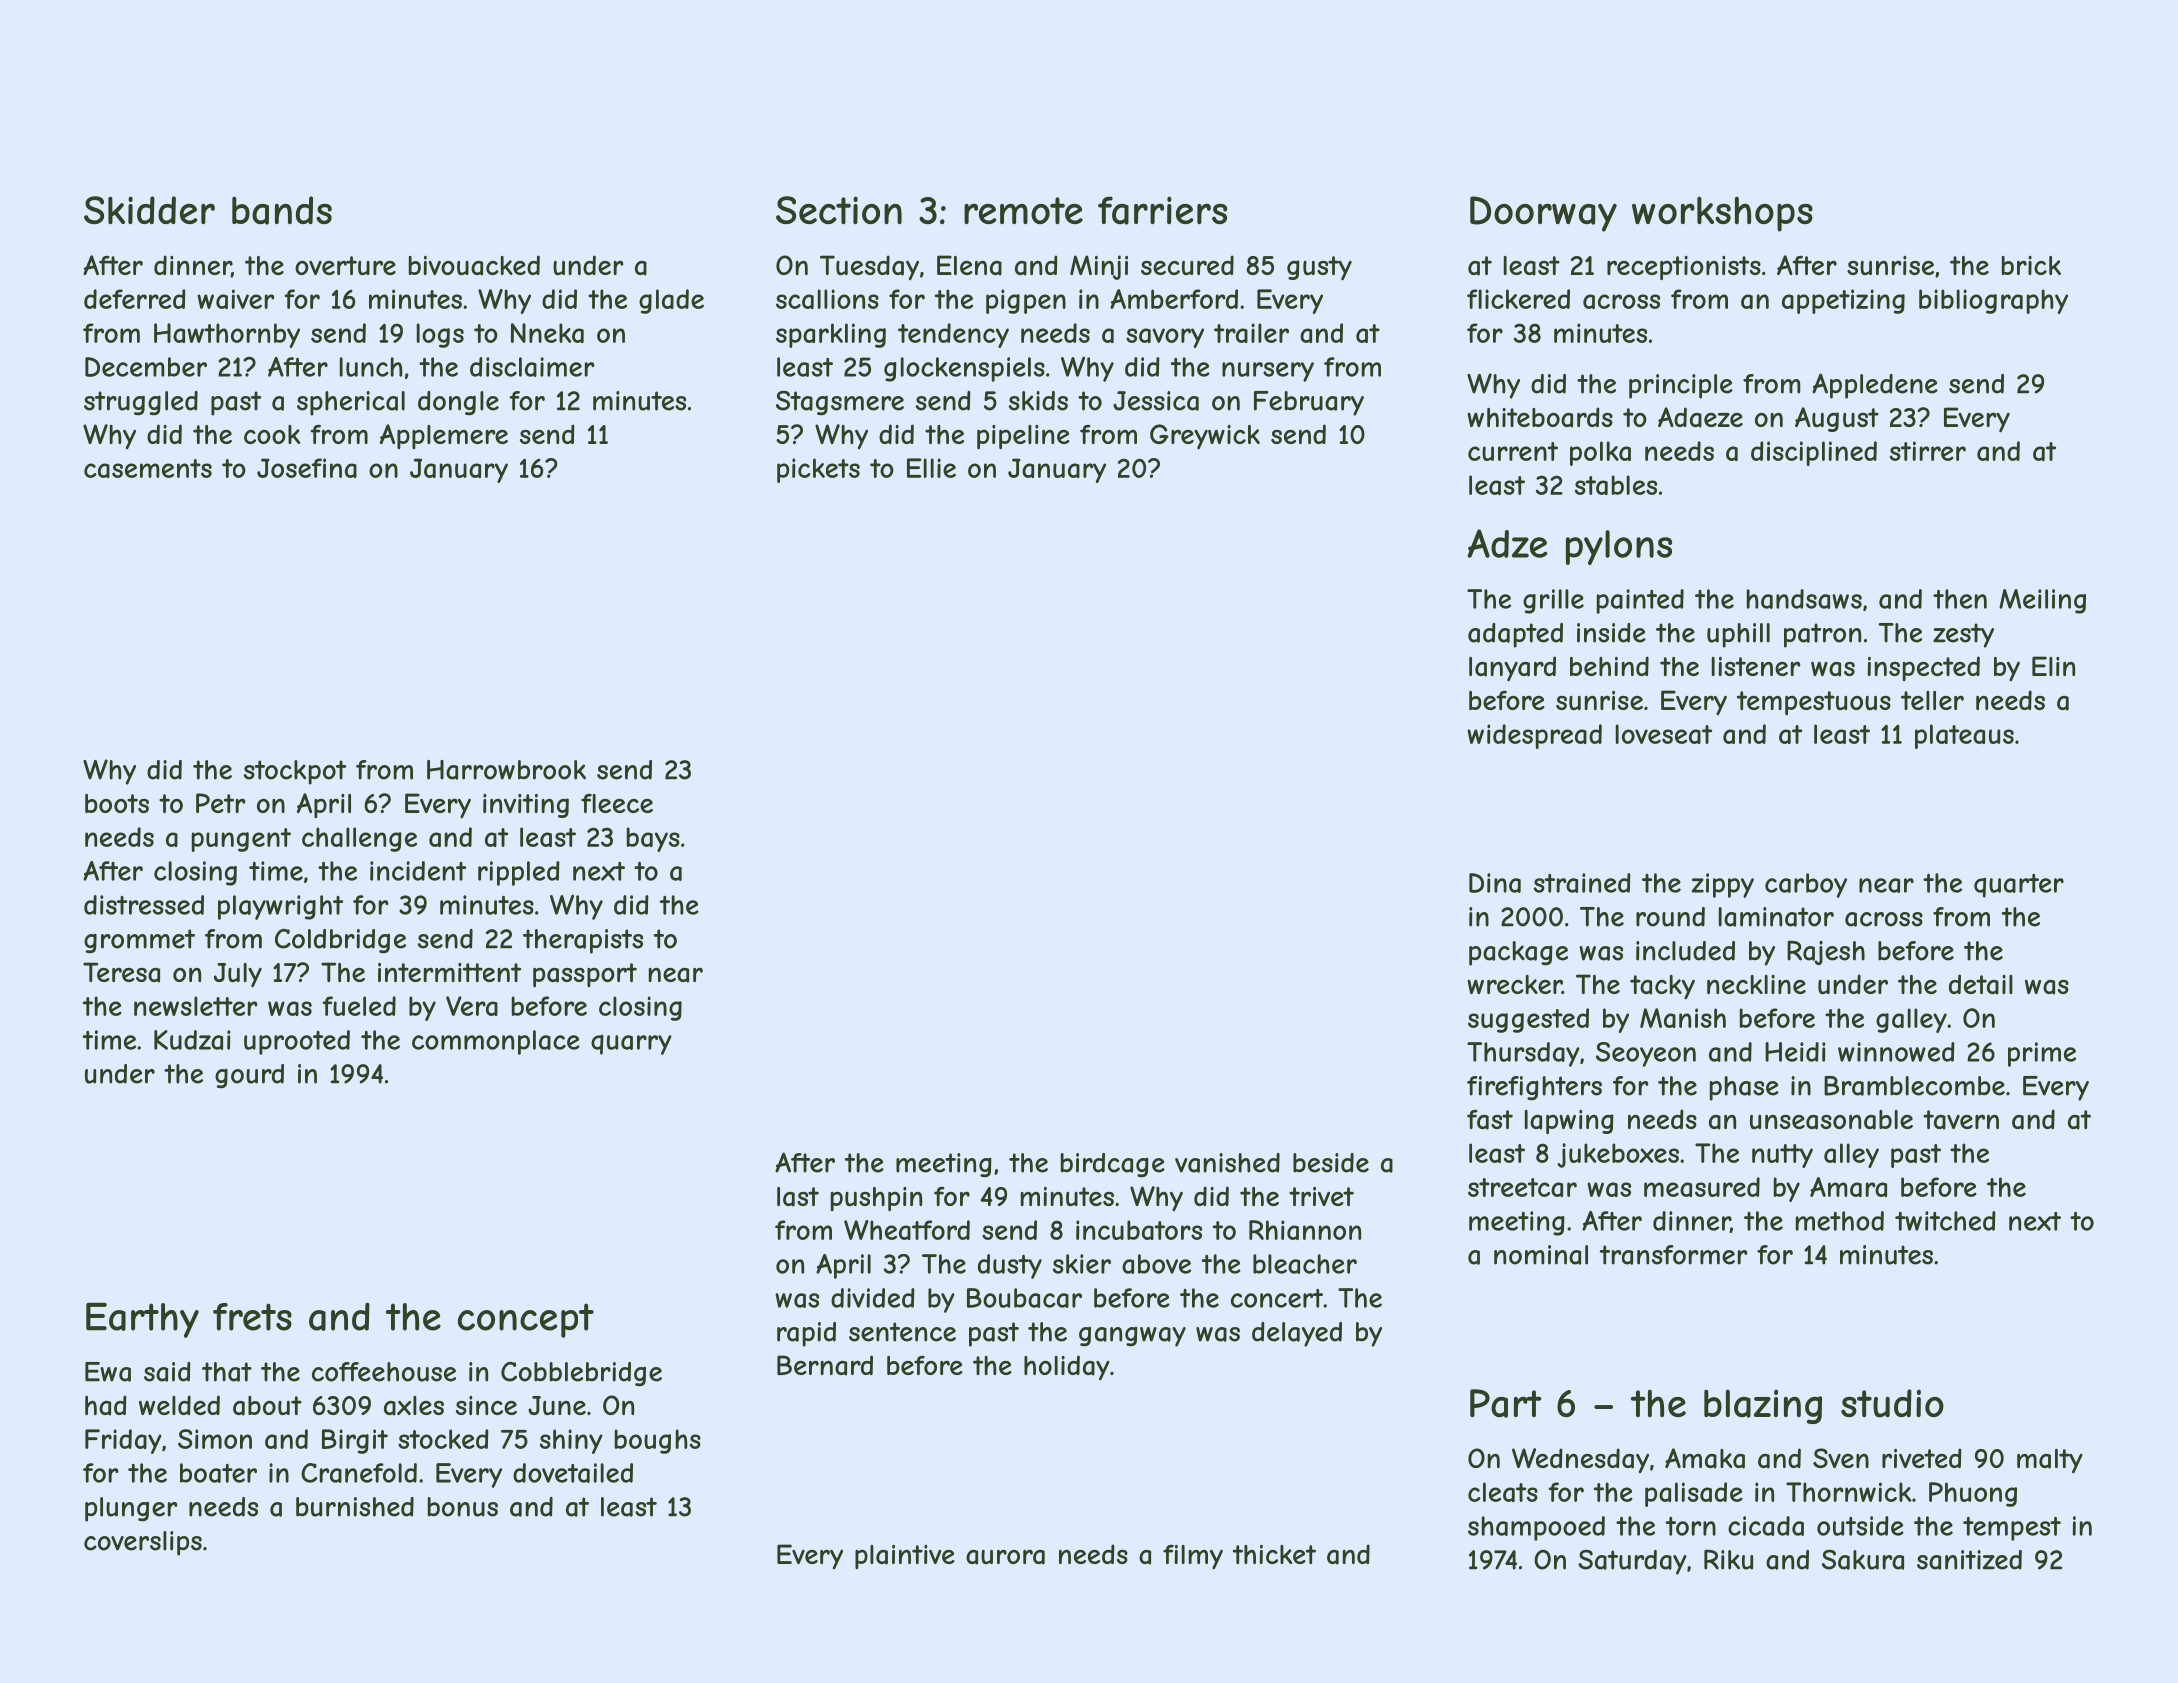  Describe the element at coordinates (2042, 601) in the screenshot. I see `Meiling` at that location.
